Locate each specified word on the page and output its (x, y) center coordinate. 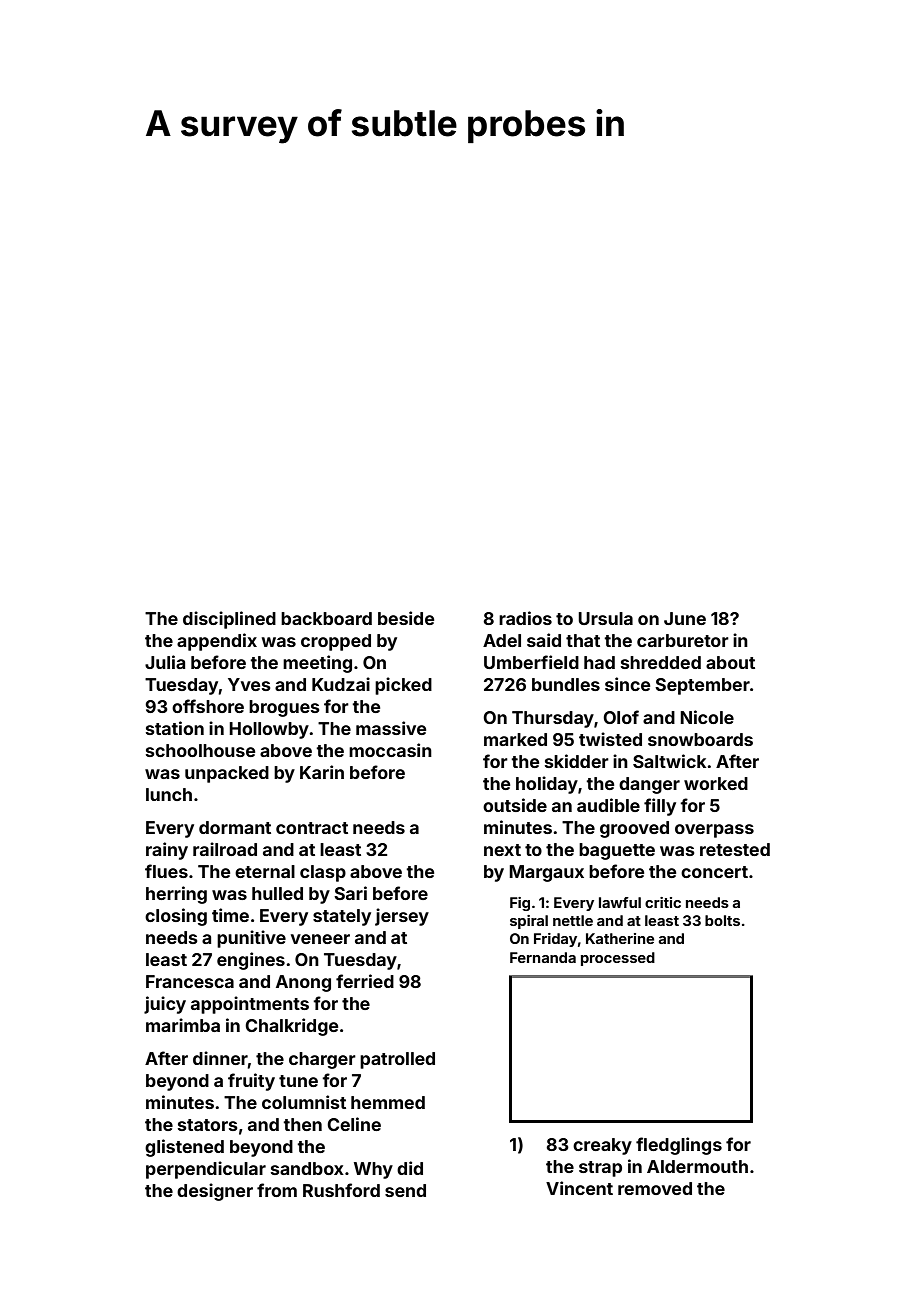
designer (215, 1192)
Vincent (579, 1188)
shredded (661, 662)
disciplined (229, 620)
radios (525, 618)
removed (655, 1188)
